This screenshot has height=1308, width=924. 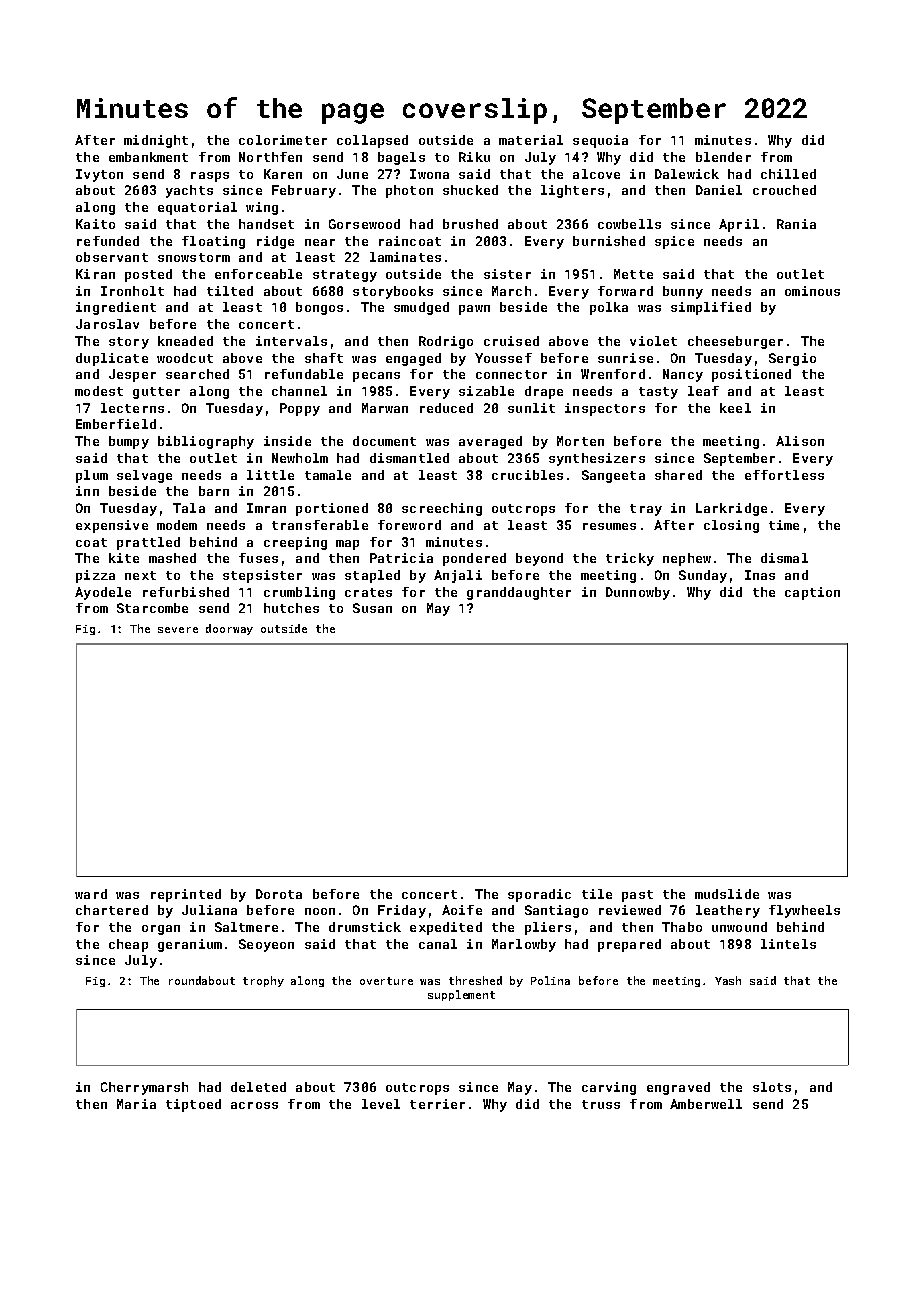 What do you see at coordinates (625, 358) in the screenshot?
I see `sunrise` at bounding box center [625, 358].
